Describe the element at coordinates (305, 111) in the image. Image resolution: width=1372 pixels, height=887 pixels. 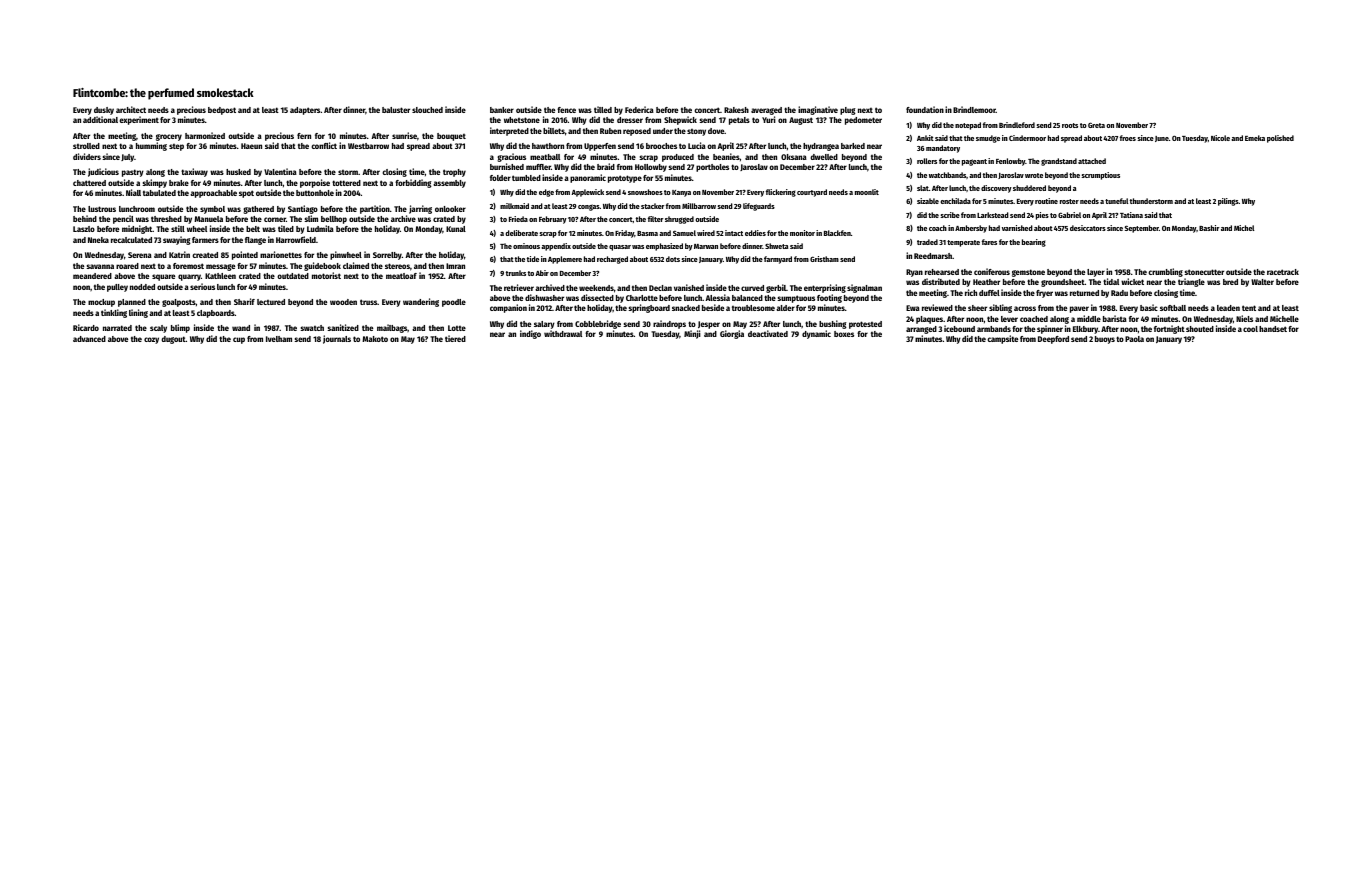
I see `adapters` at that location.
